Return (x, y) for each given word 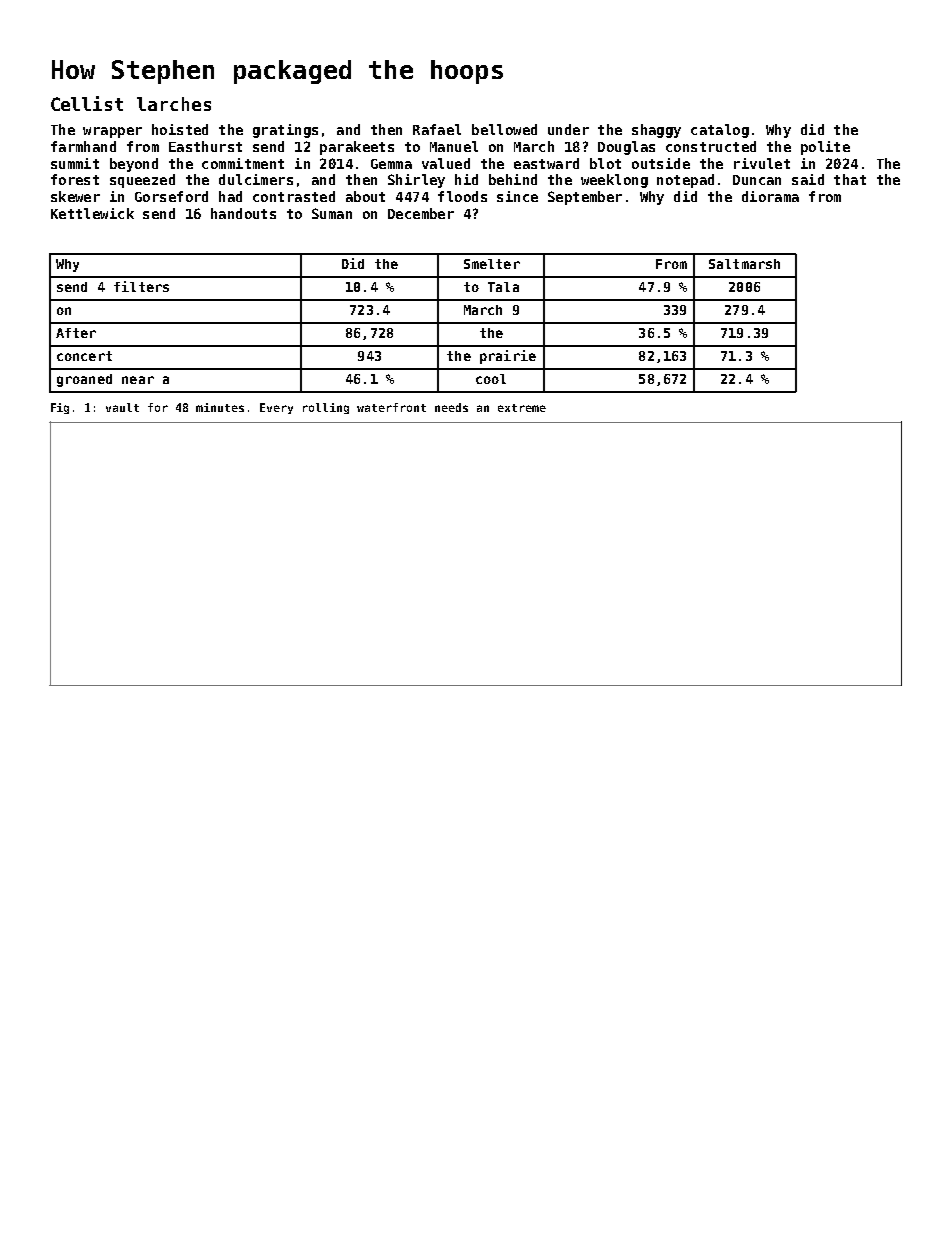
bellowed (504, 129)
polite (825, 148)
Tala (503, 287)
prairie (508, 357)
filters (141, 286)
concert (84, 356)
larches (174, 104)
